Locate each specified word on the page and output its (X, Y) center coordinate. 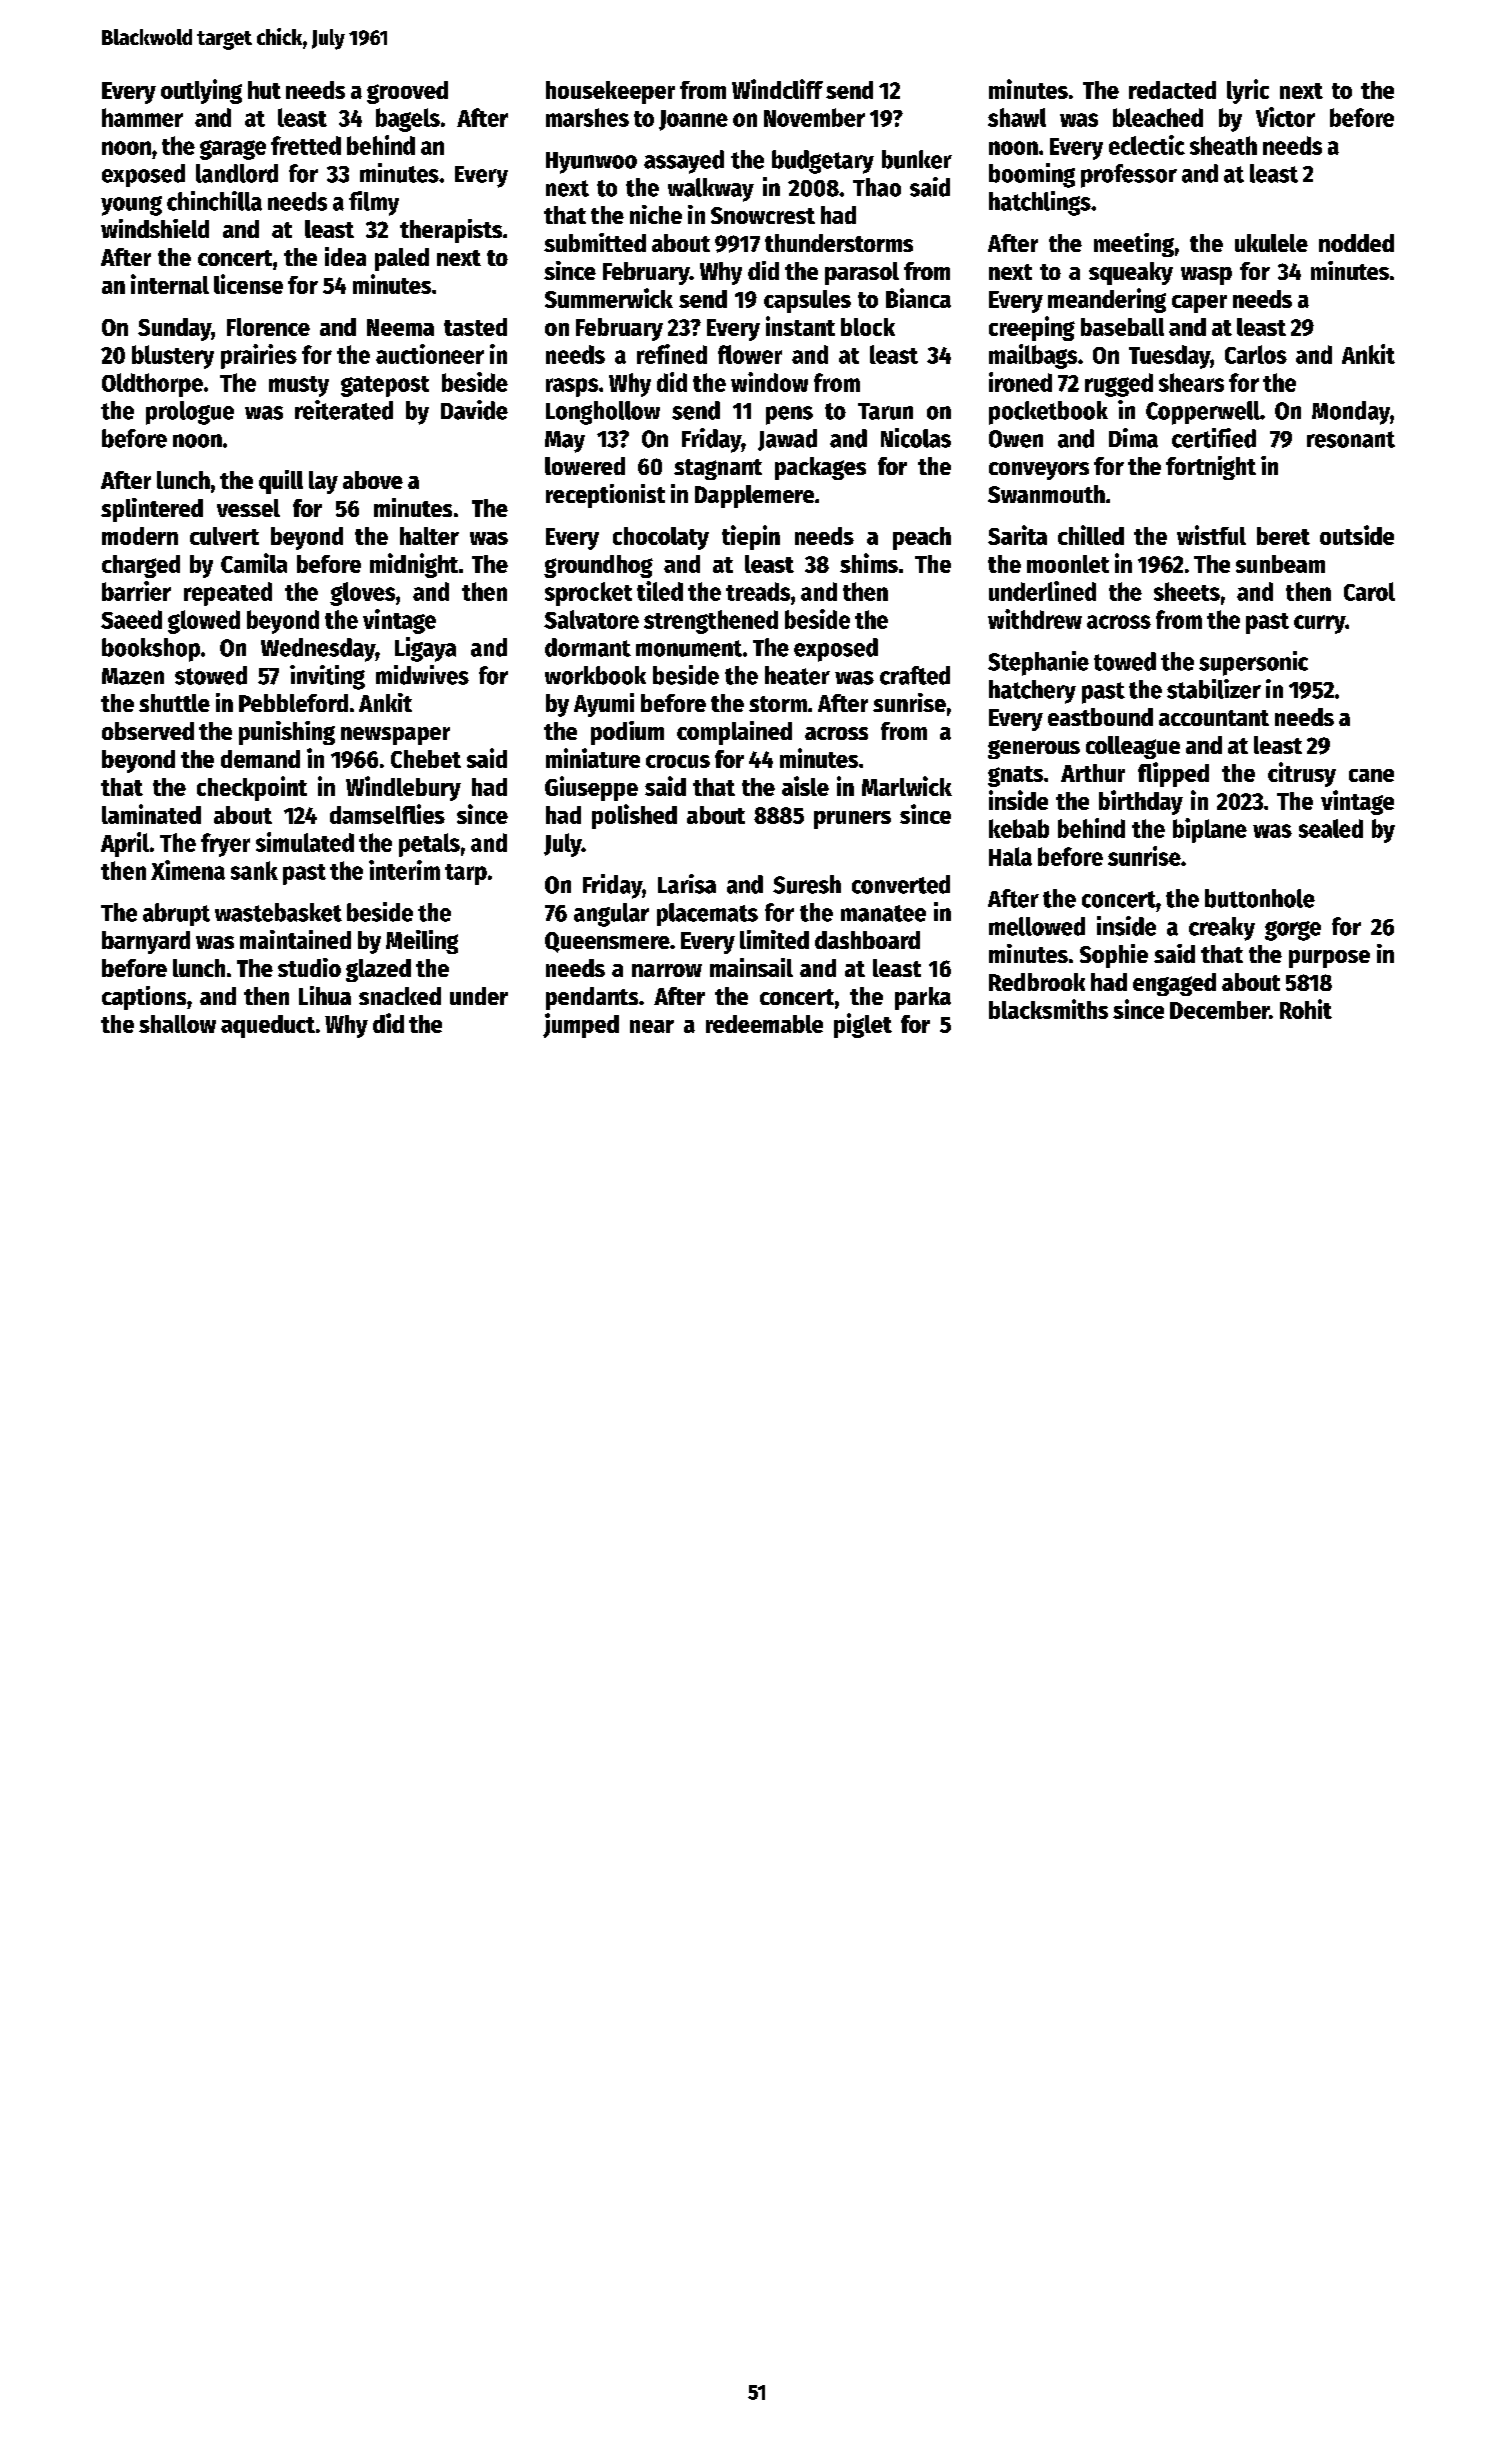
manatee (883, 913)
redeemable (764, 1024)
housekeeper (610, 92)
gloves (362, 594)
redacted (1172, 90)
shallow (177, 1024)
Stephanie (1038, 663)
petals (429, 845)
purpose (1329, 959)
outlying (201, 91)
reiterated (344, 410)
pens (789, 415)
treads (758, 591)
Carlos (1256, 354)
